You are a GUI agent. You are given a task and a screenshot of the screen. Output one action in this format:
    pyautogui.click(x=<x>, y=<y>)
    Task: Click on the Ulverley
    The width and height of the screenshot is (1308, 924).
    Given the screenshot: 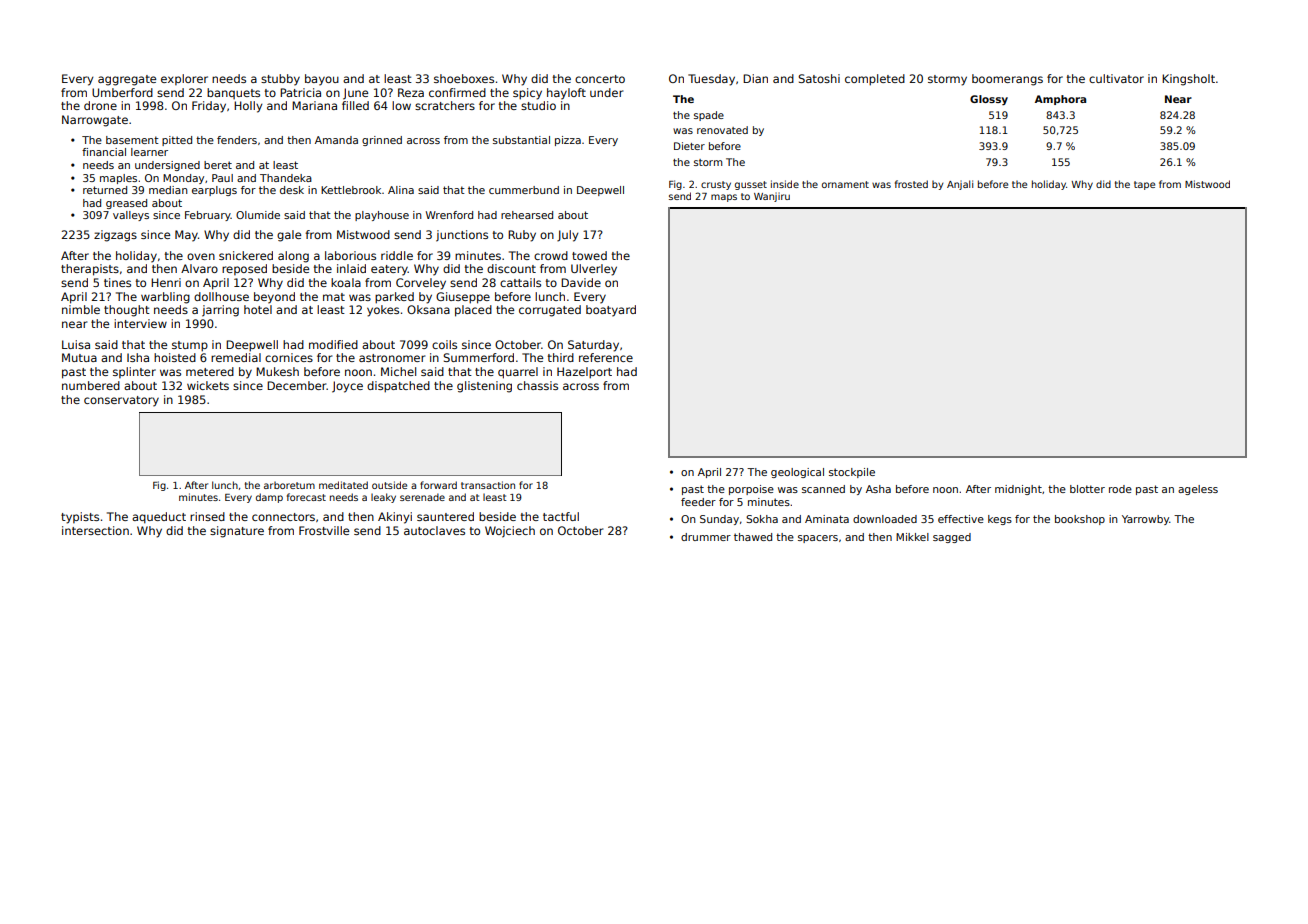 What is the action you would take?
    pyautogui.click(x=594, y=270)
